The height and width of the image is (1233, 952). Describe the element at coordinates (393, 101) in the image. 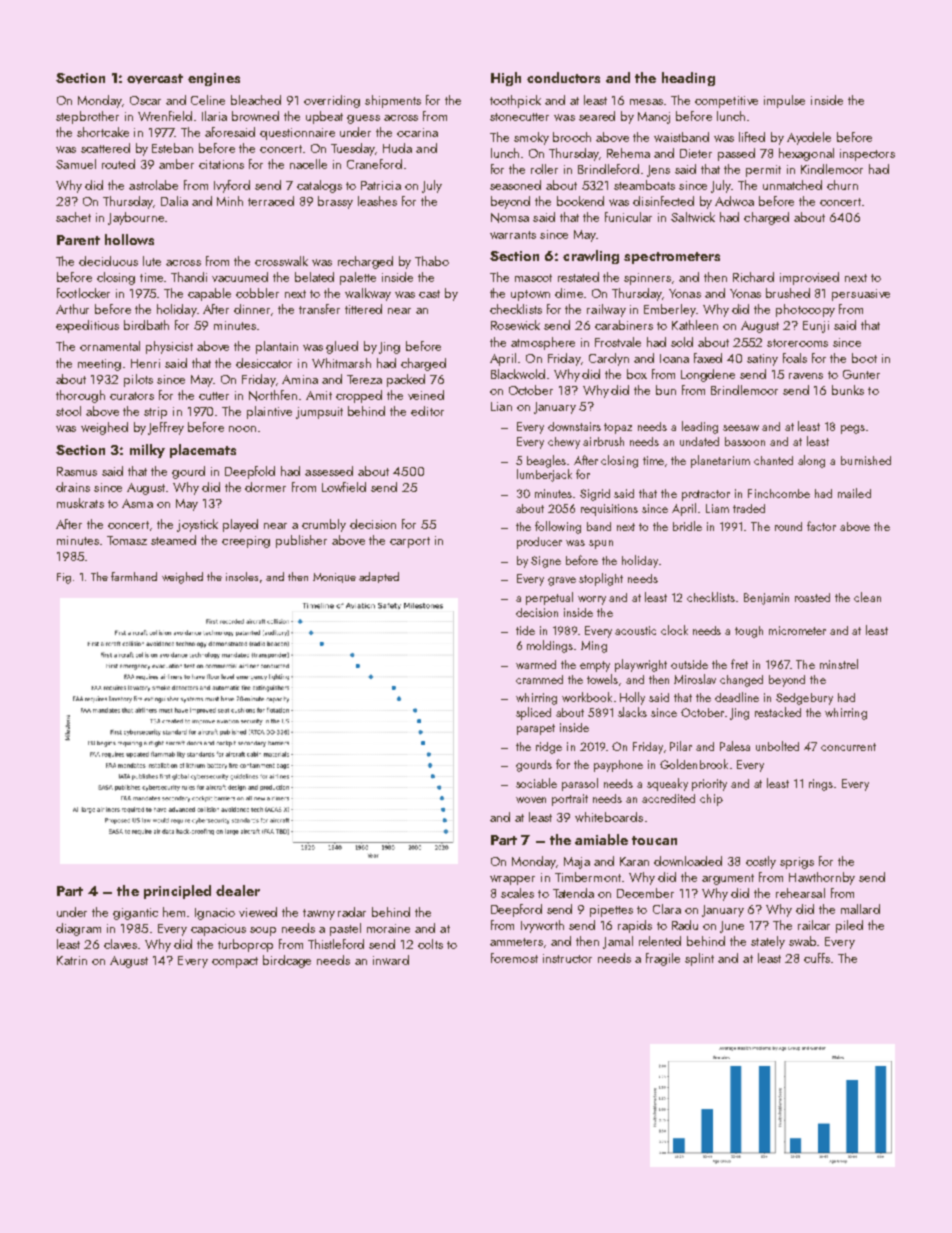

I see `shipments` at that location.
